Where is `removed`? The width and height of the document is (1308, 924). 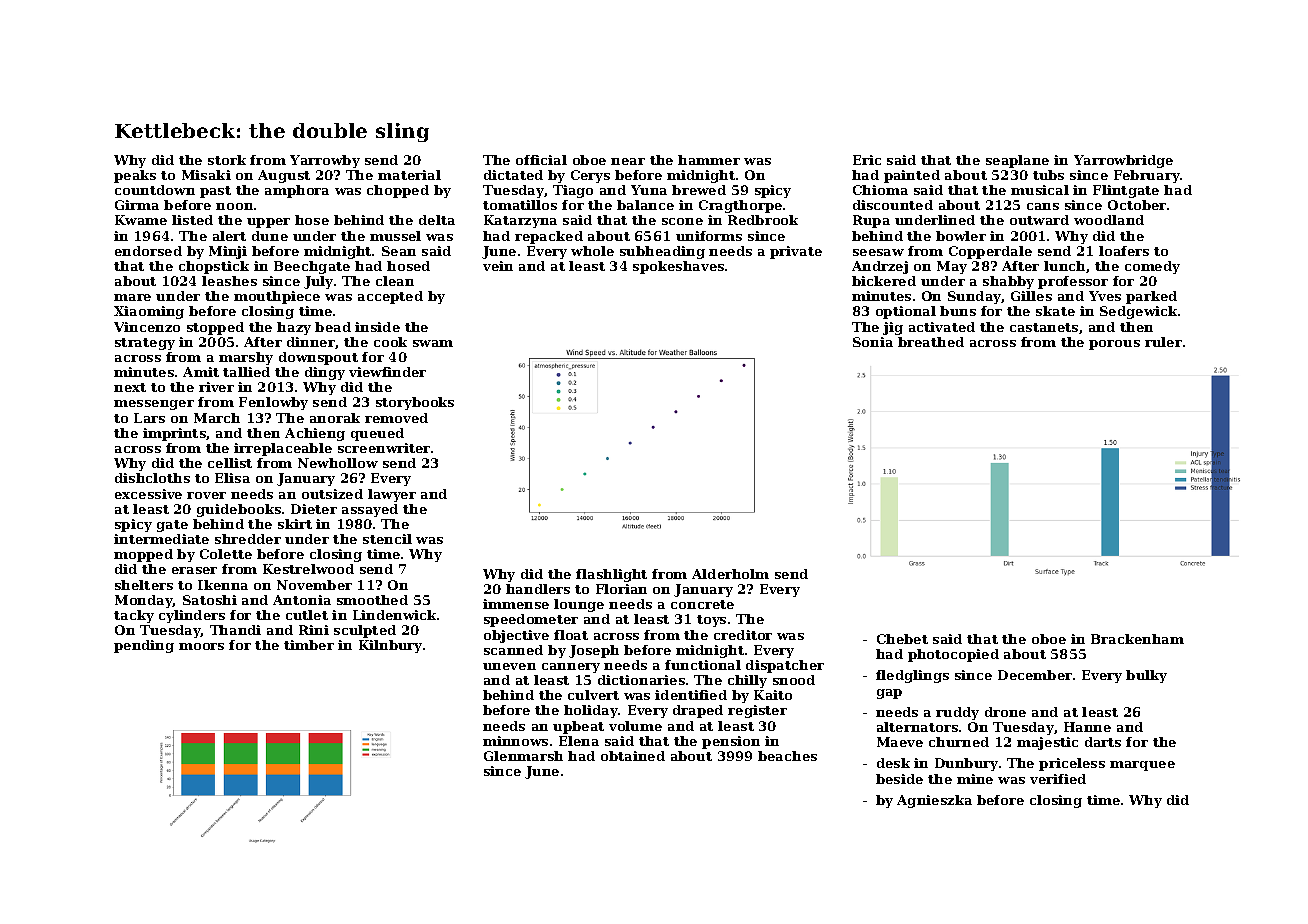 removed is located at coordinates (396, 418).
